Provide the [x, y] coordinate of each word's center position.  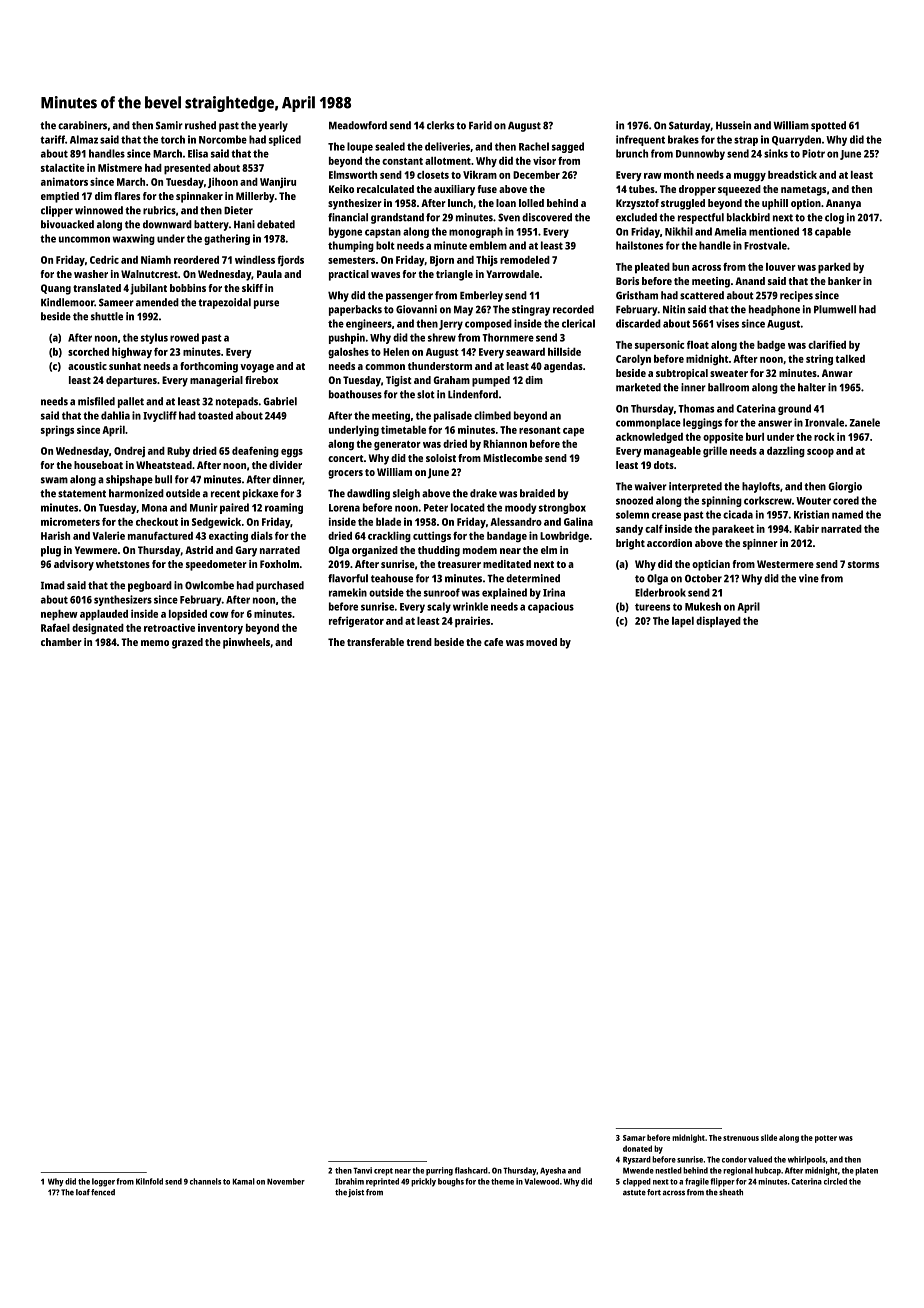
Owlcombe [209, 585]
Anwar [837, 373]
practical [349, 275]
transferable [375, 642]
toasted [215, 415]
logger [103, 1182]
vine [809, 578]
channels [205, 1181]
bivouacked [67, 224]
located [468, 507]
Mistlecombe [513, 458]
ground [794, 409]
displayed [718, 622]
